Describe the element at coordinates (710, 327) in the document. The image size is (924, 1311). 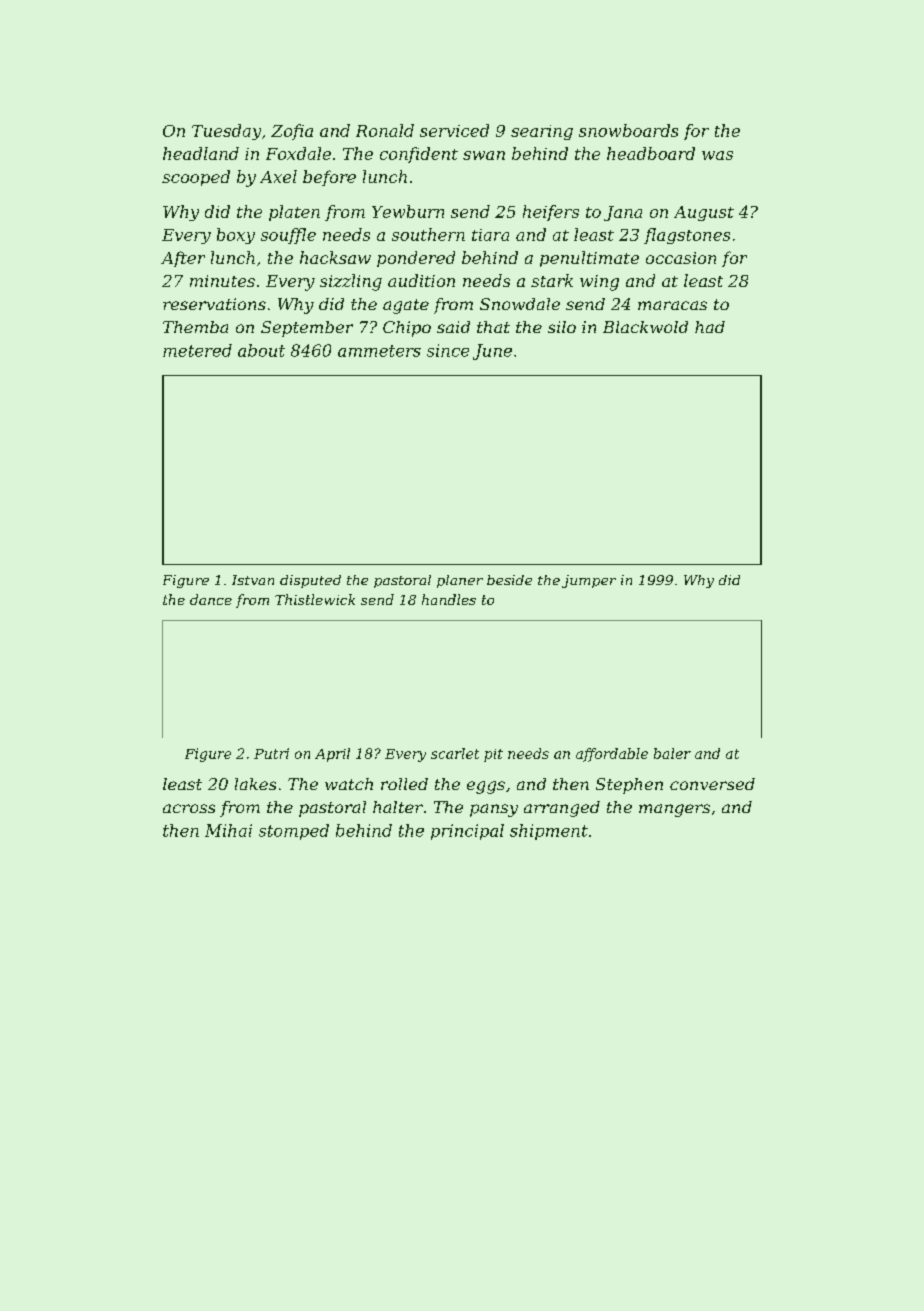
I see `had` at that location.
